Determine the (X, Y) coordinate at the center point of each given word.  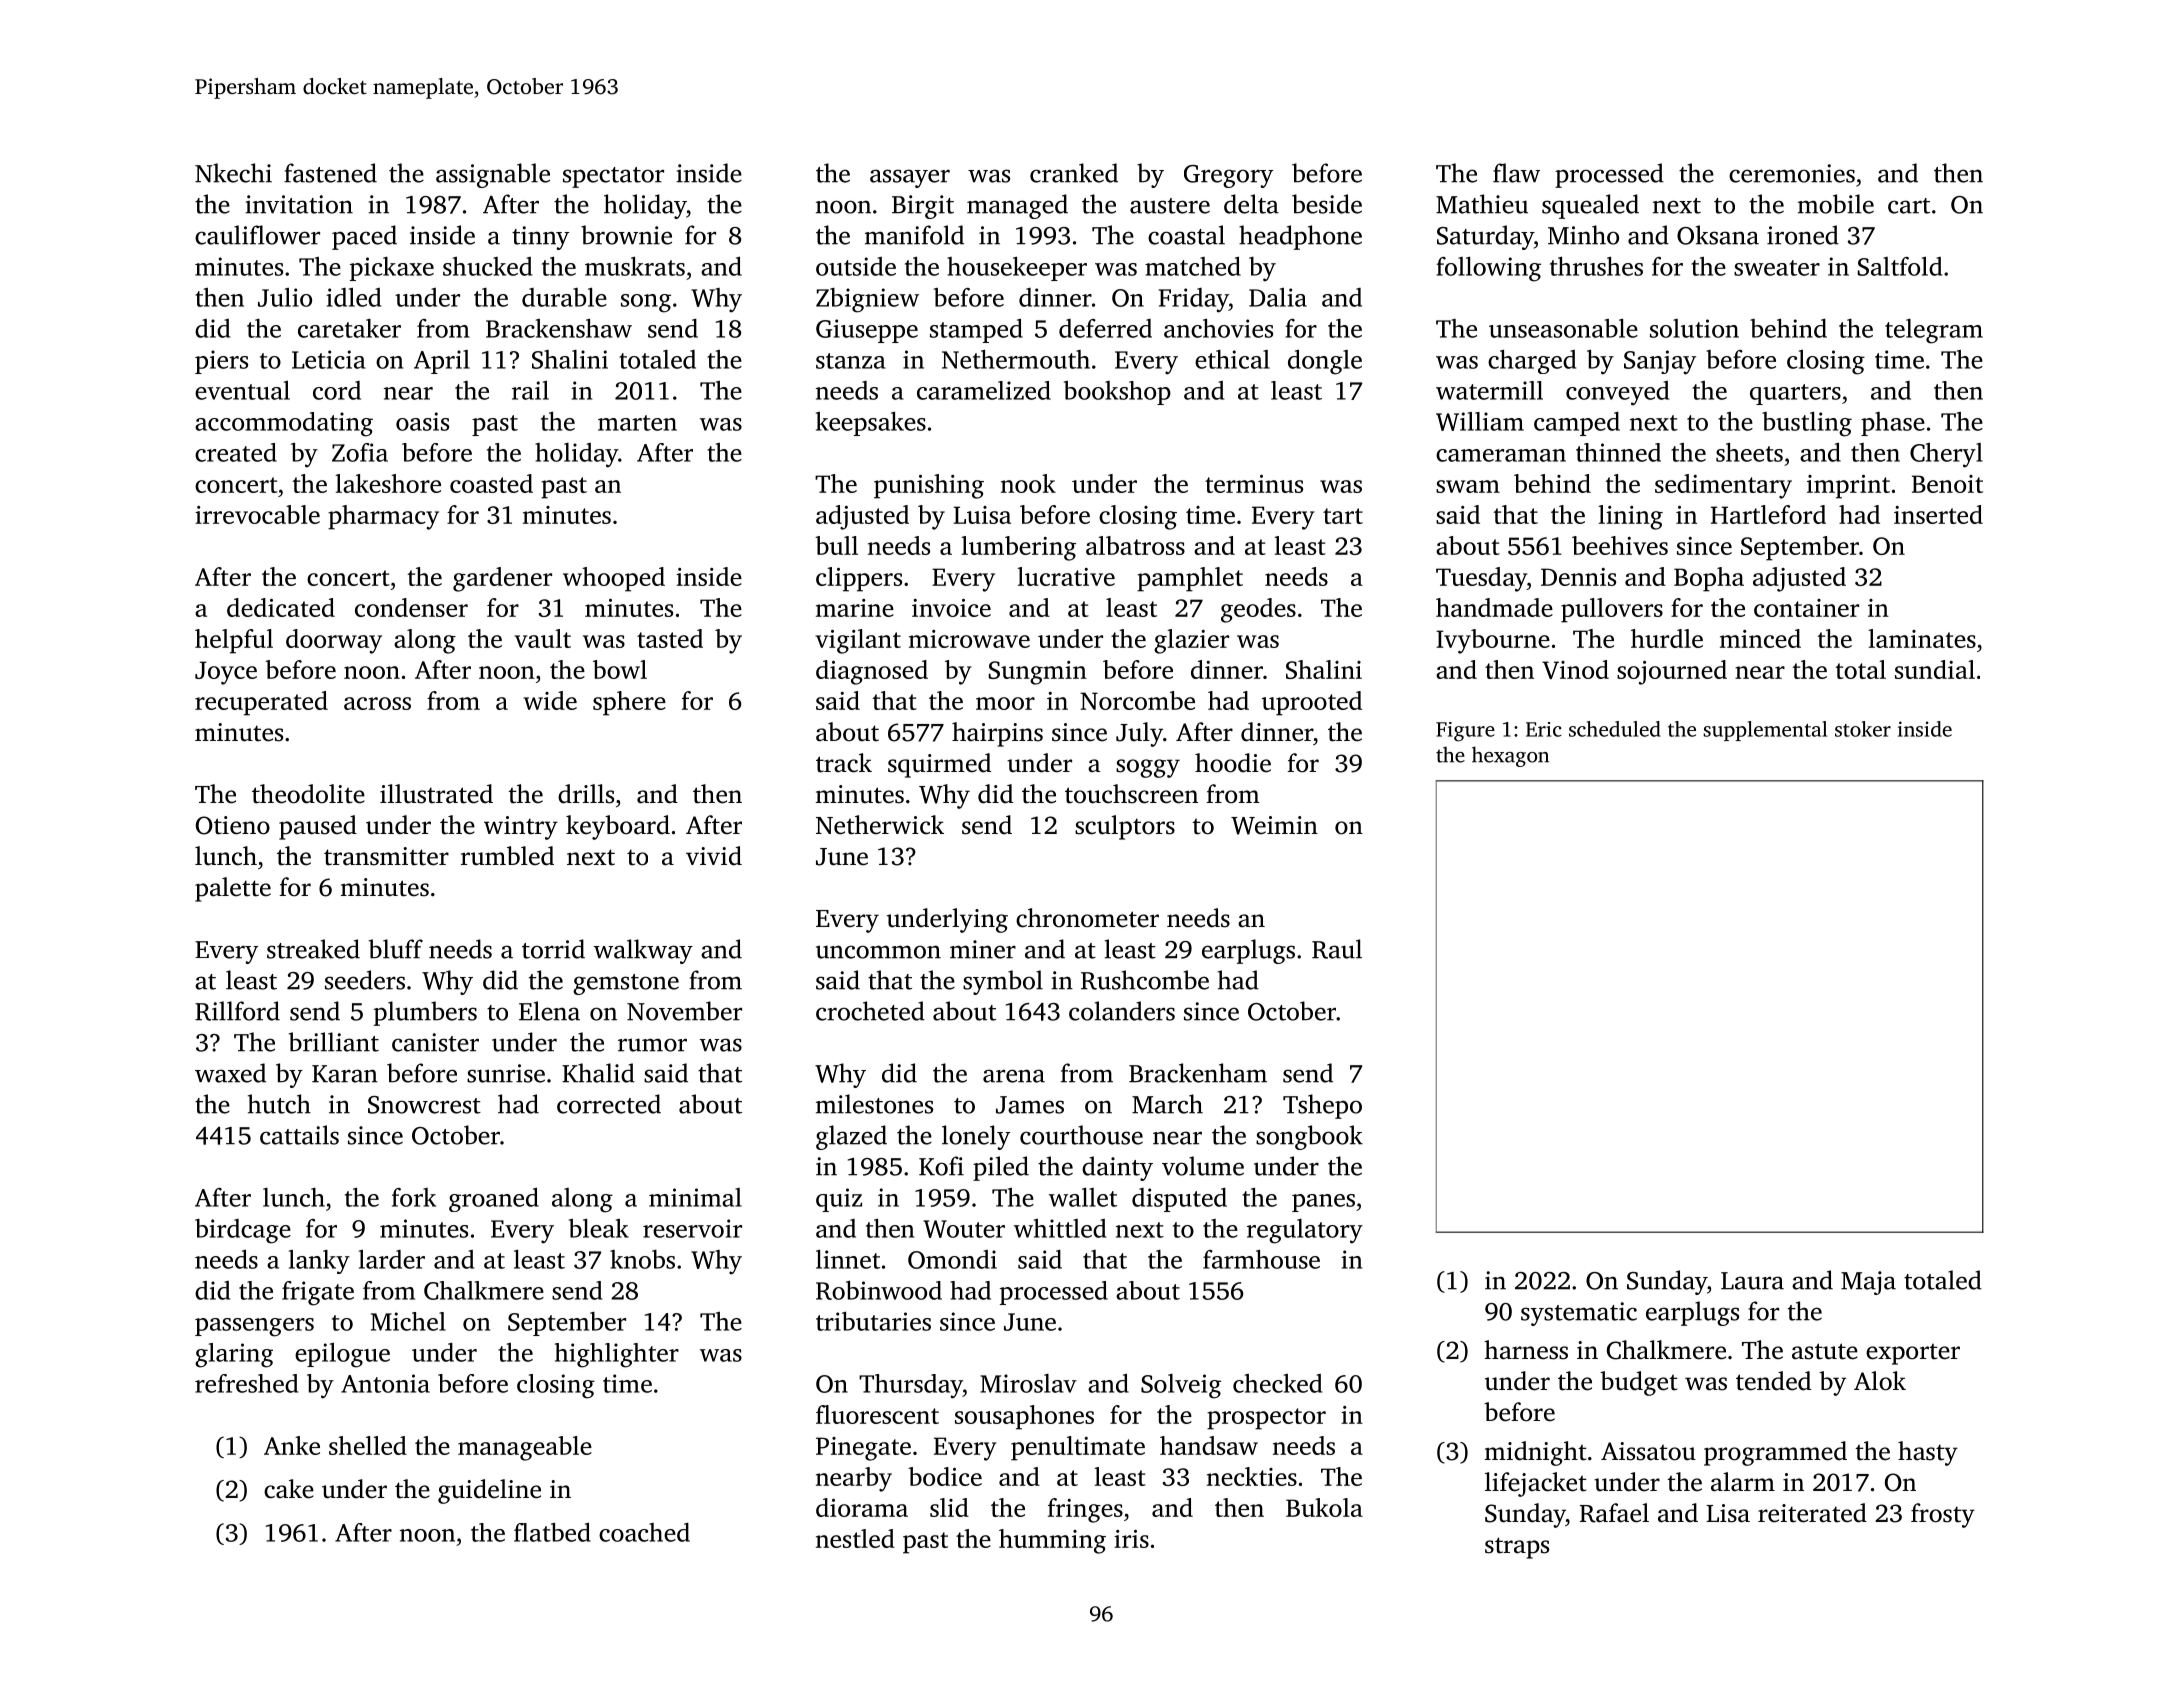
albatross (1135, 545)
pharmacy (383, 517)
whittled (1060, 1228)
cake (289, 1489)
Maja (1868, 1283)
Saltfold (1899, 266)
